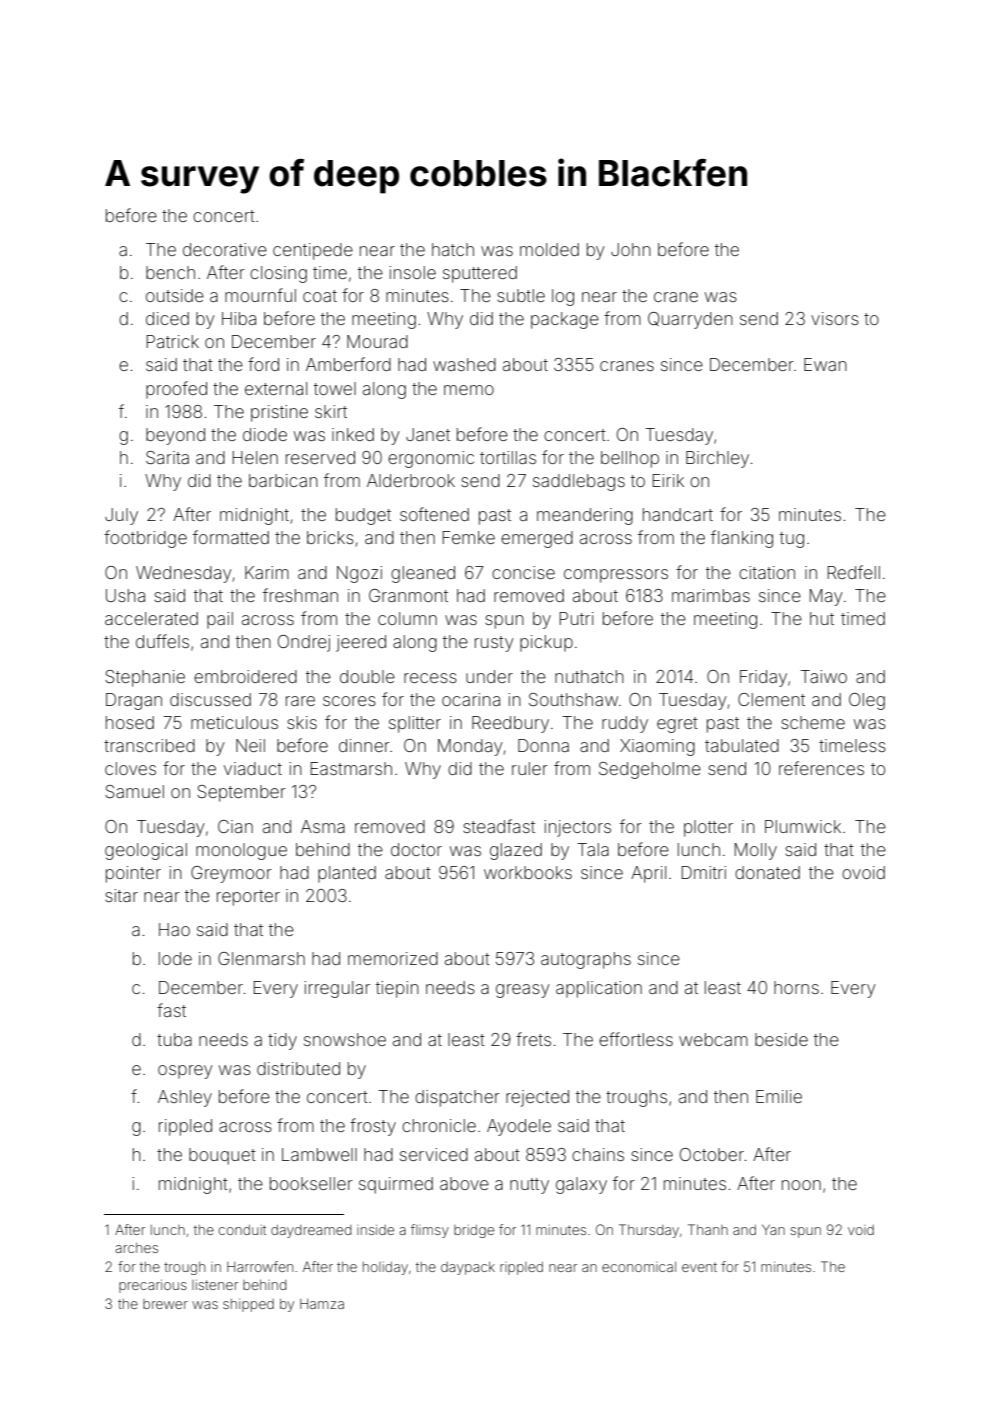 The height and width of the screenshot is (1407, 991). I want to click on molded, so click(549, 249).
